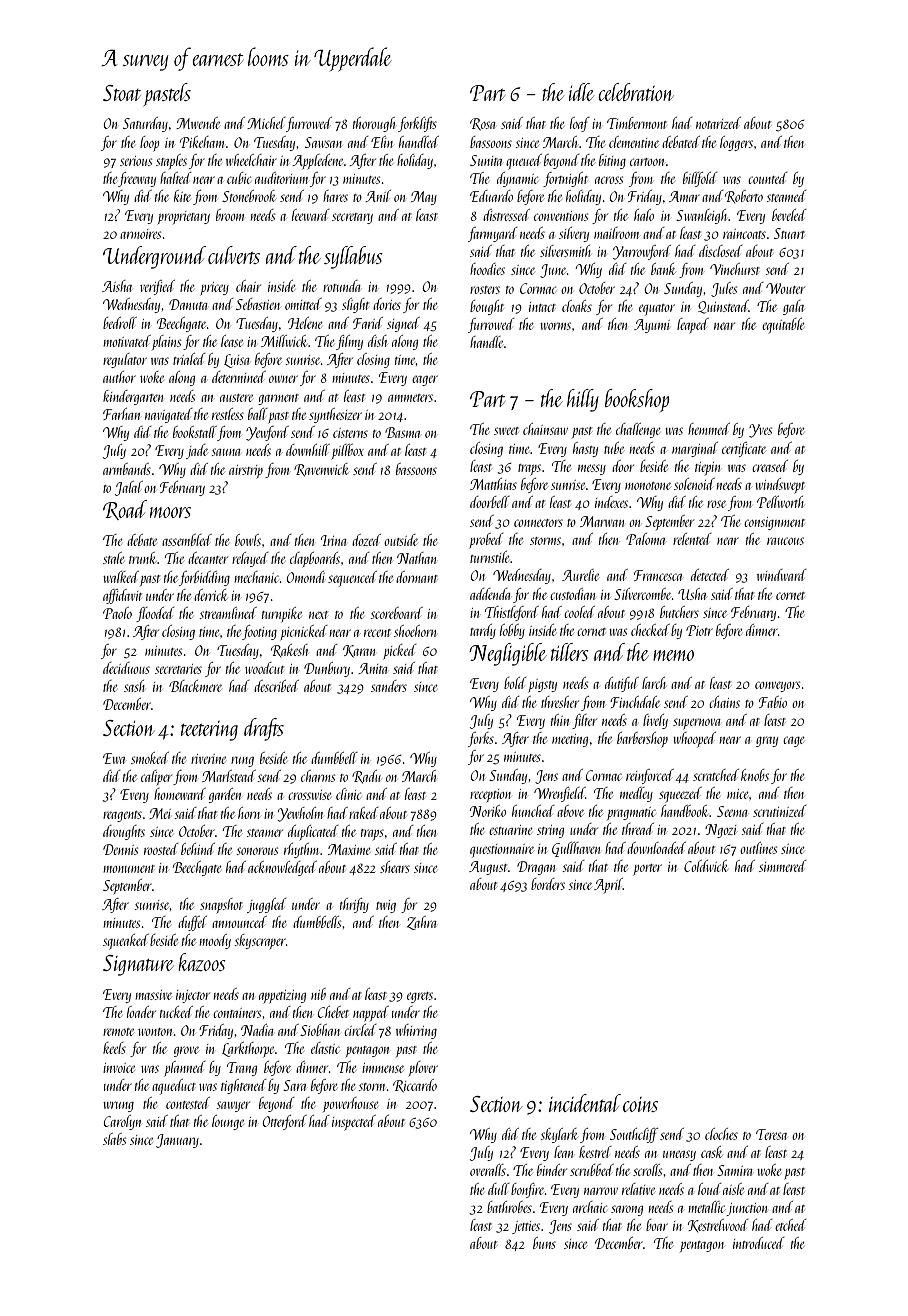 The width and height of the page is (908, 1316). Describe the element at coordinates (680, 795) in the page. I see `squeezed` at that location.
